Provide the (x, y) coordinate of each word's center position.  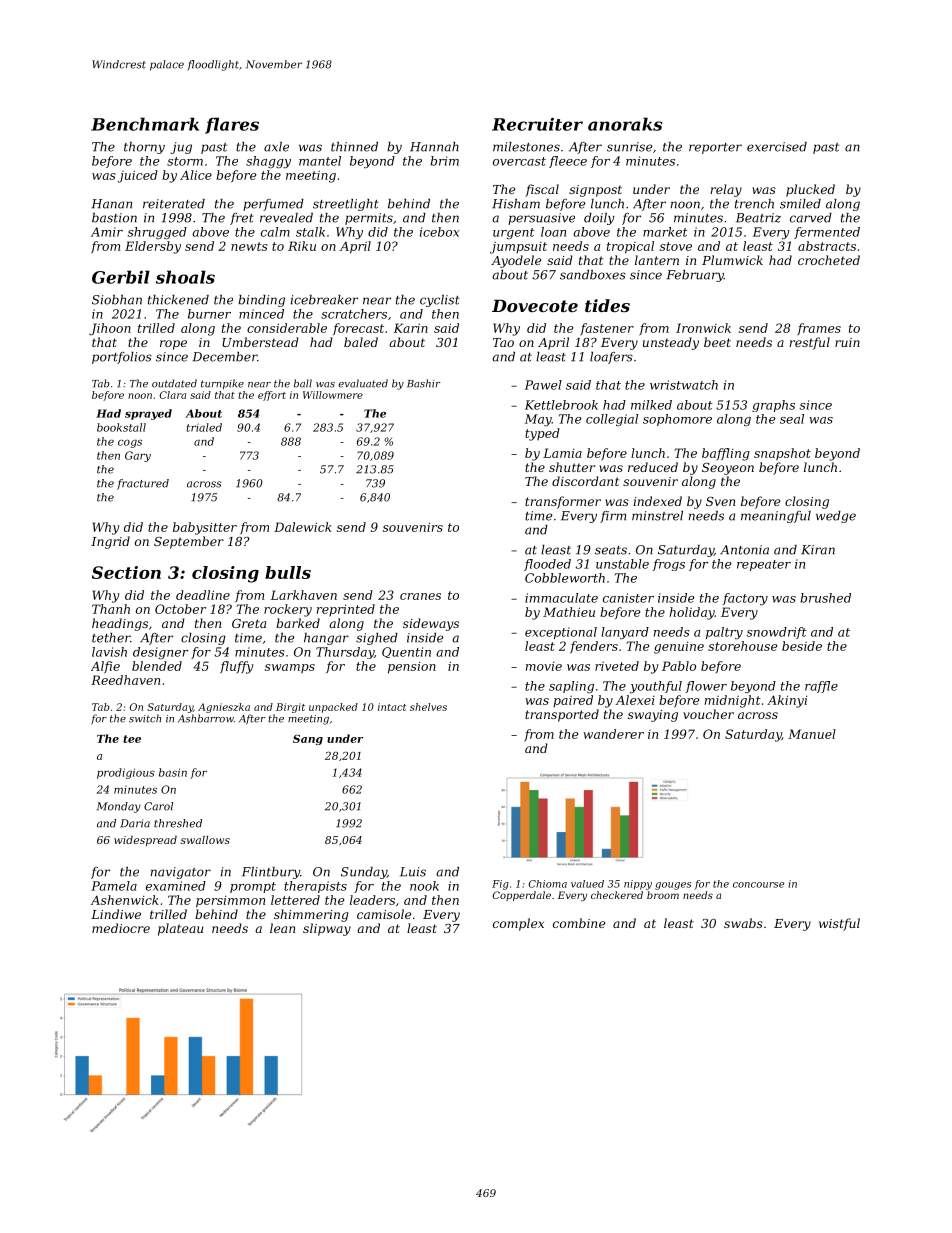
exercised (777, 147)
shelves (428, 707)
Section (126, 572)
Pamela (114, 886)
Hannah (434, 147)
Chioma (547, 884)
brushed (825, 598)
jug (181, 148)
